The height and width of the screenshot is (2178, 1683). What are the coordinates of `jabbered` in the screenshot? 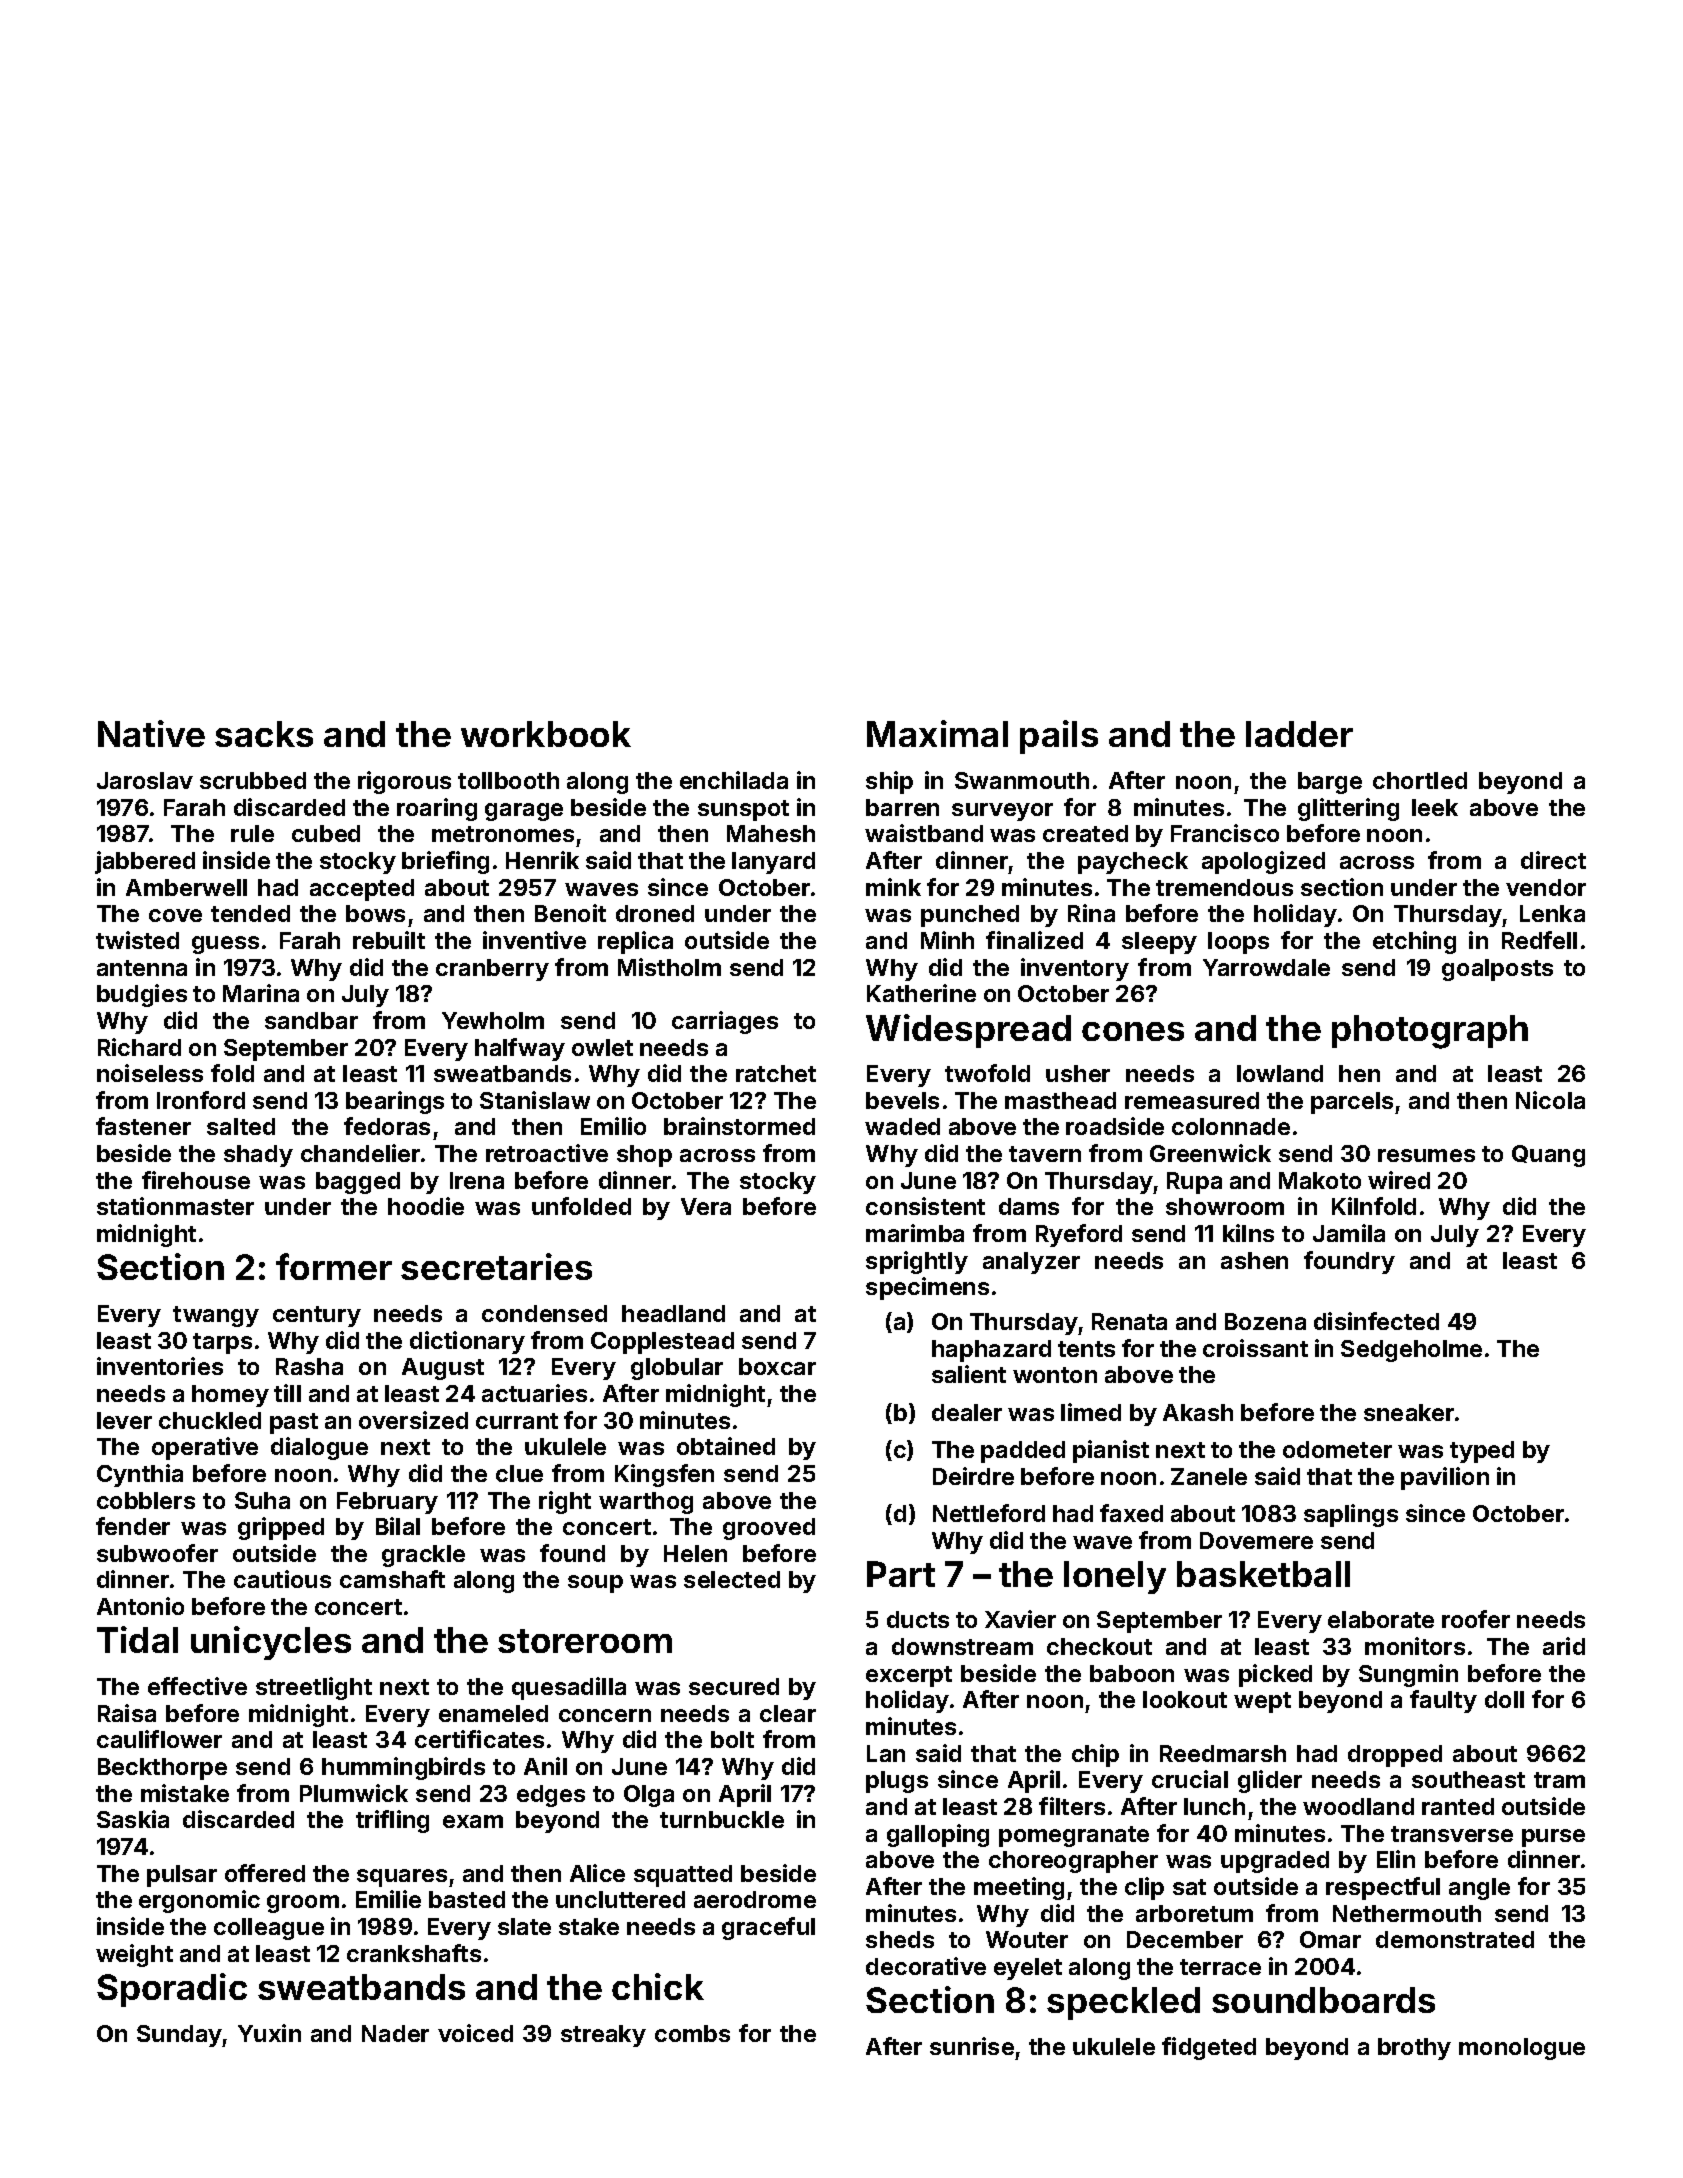 It's located at (145, 862).
